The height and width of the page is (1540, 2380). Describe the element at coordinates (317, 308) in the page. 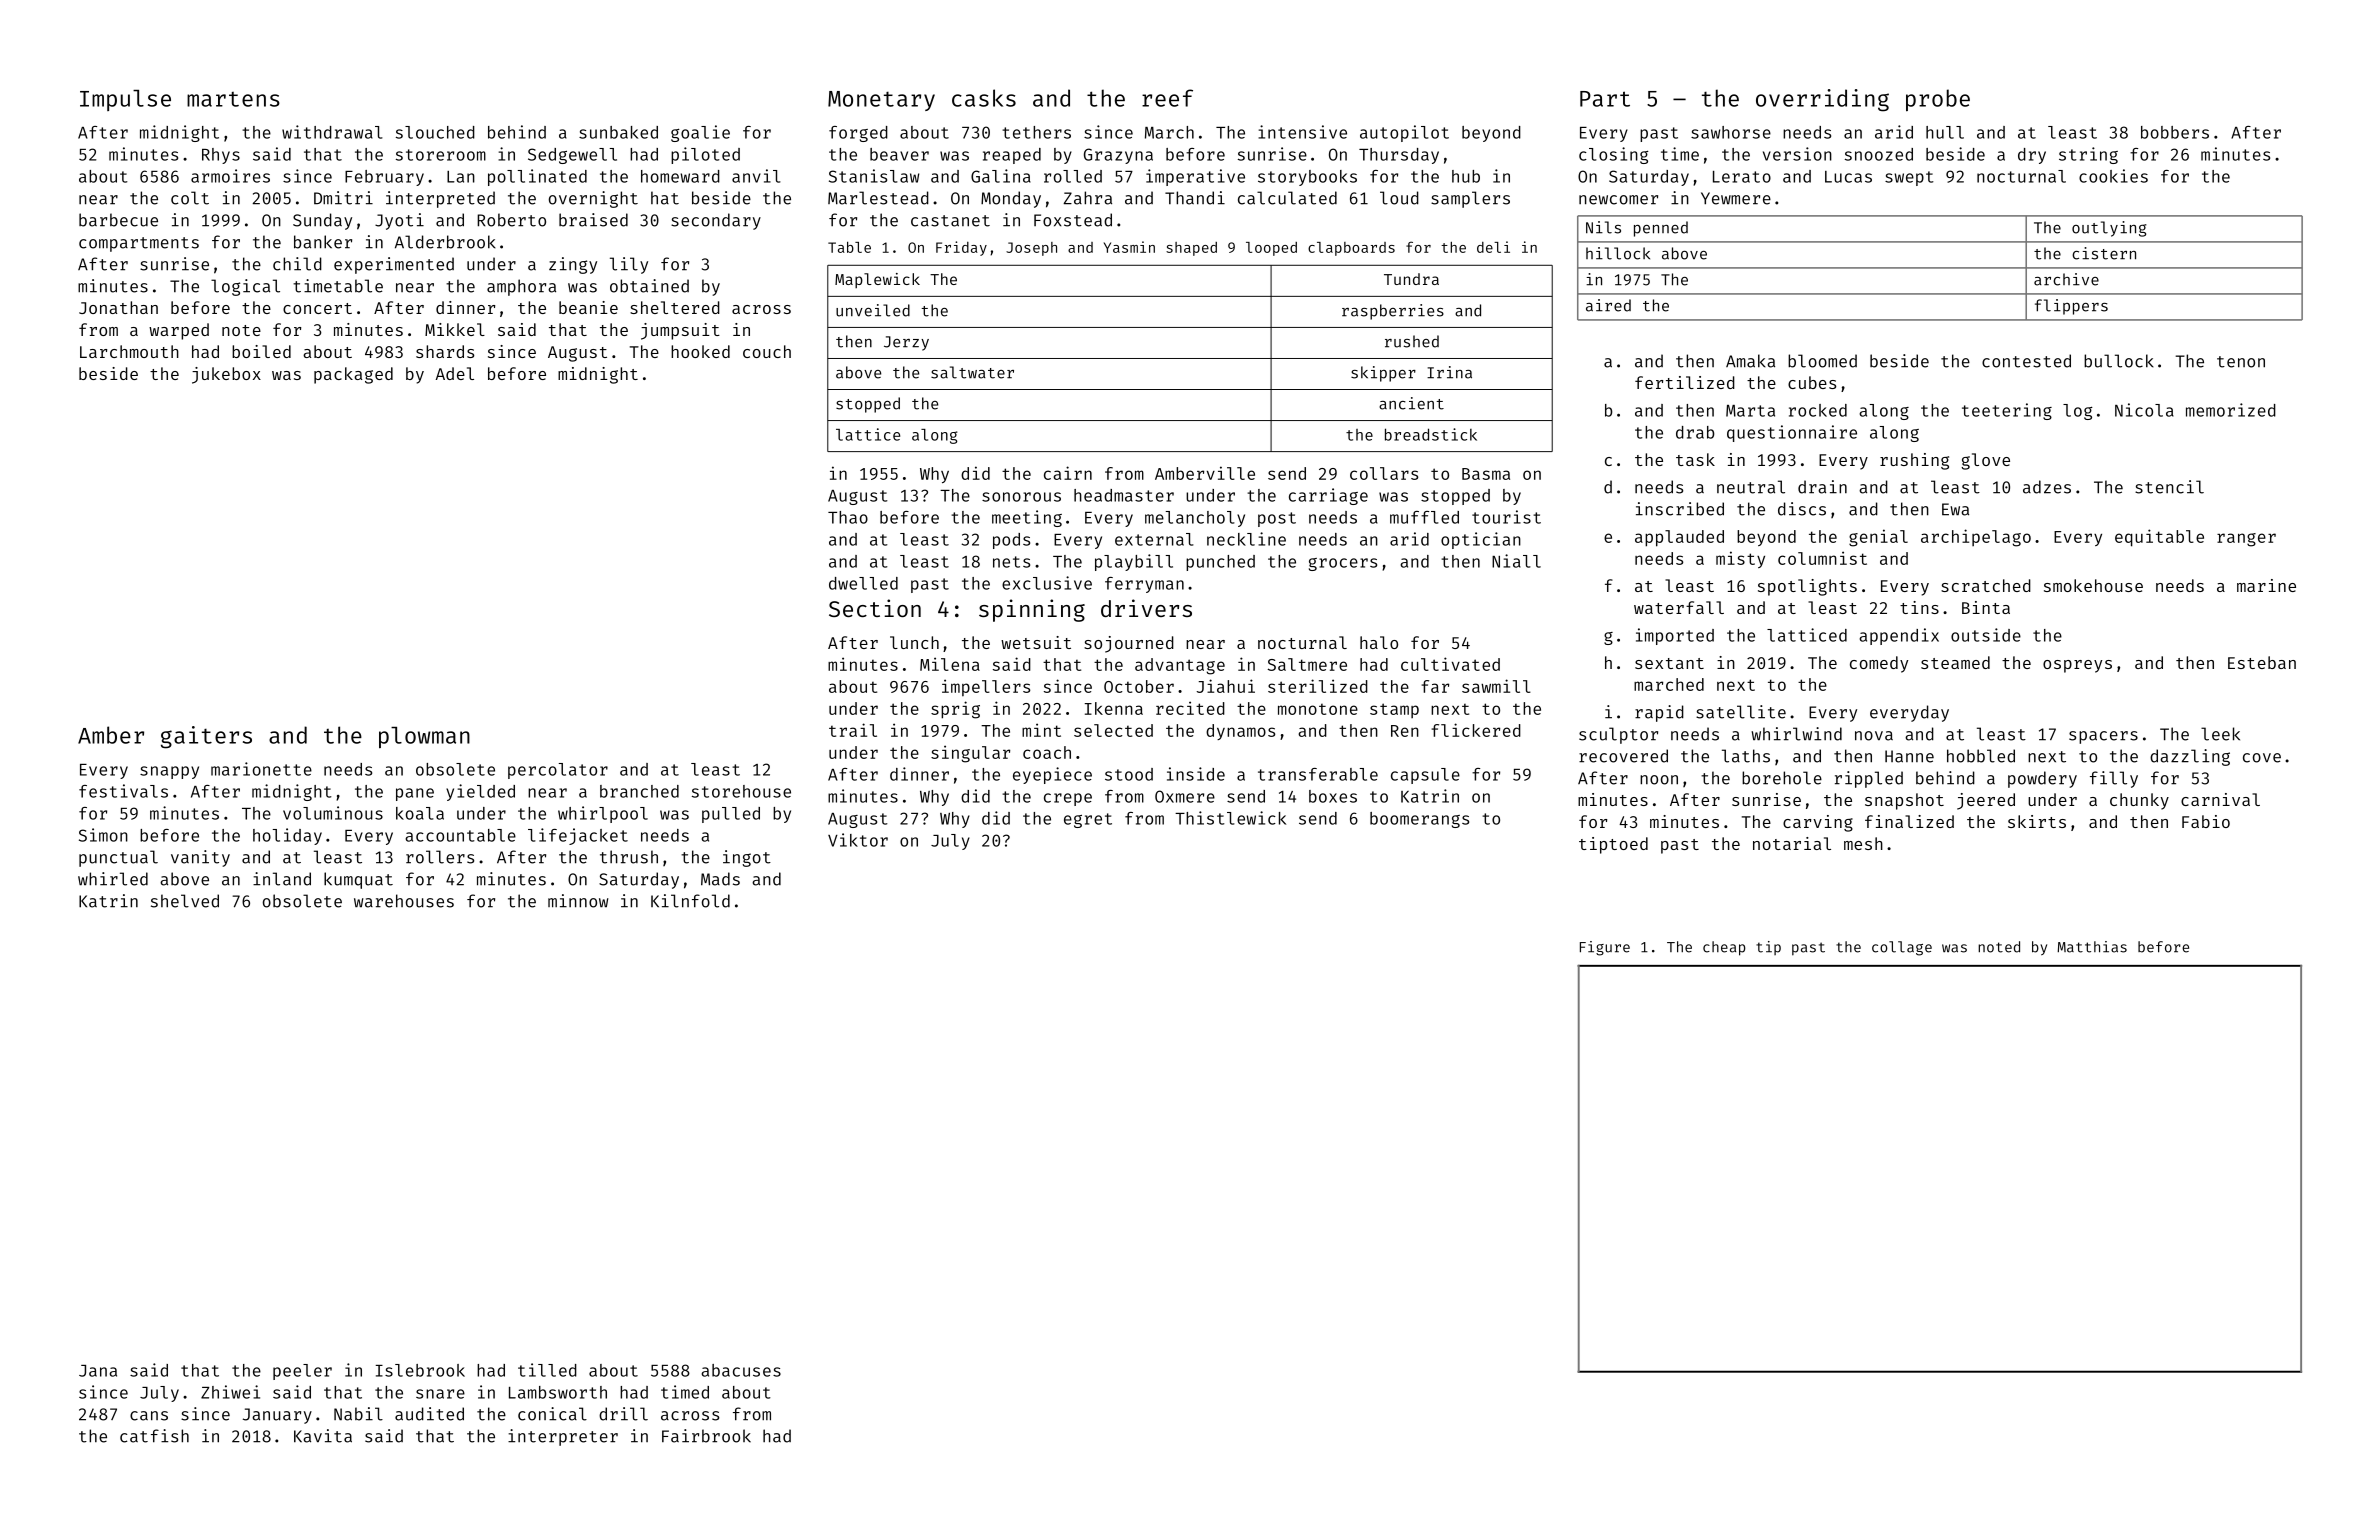

I see `concert` at that location.
